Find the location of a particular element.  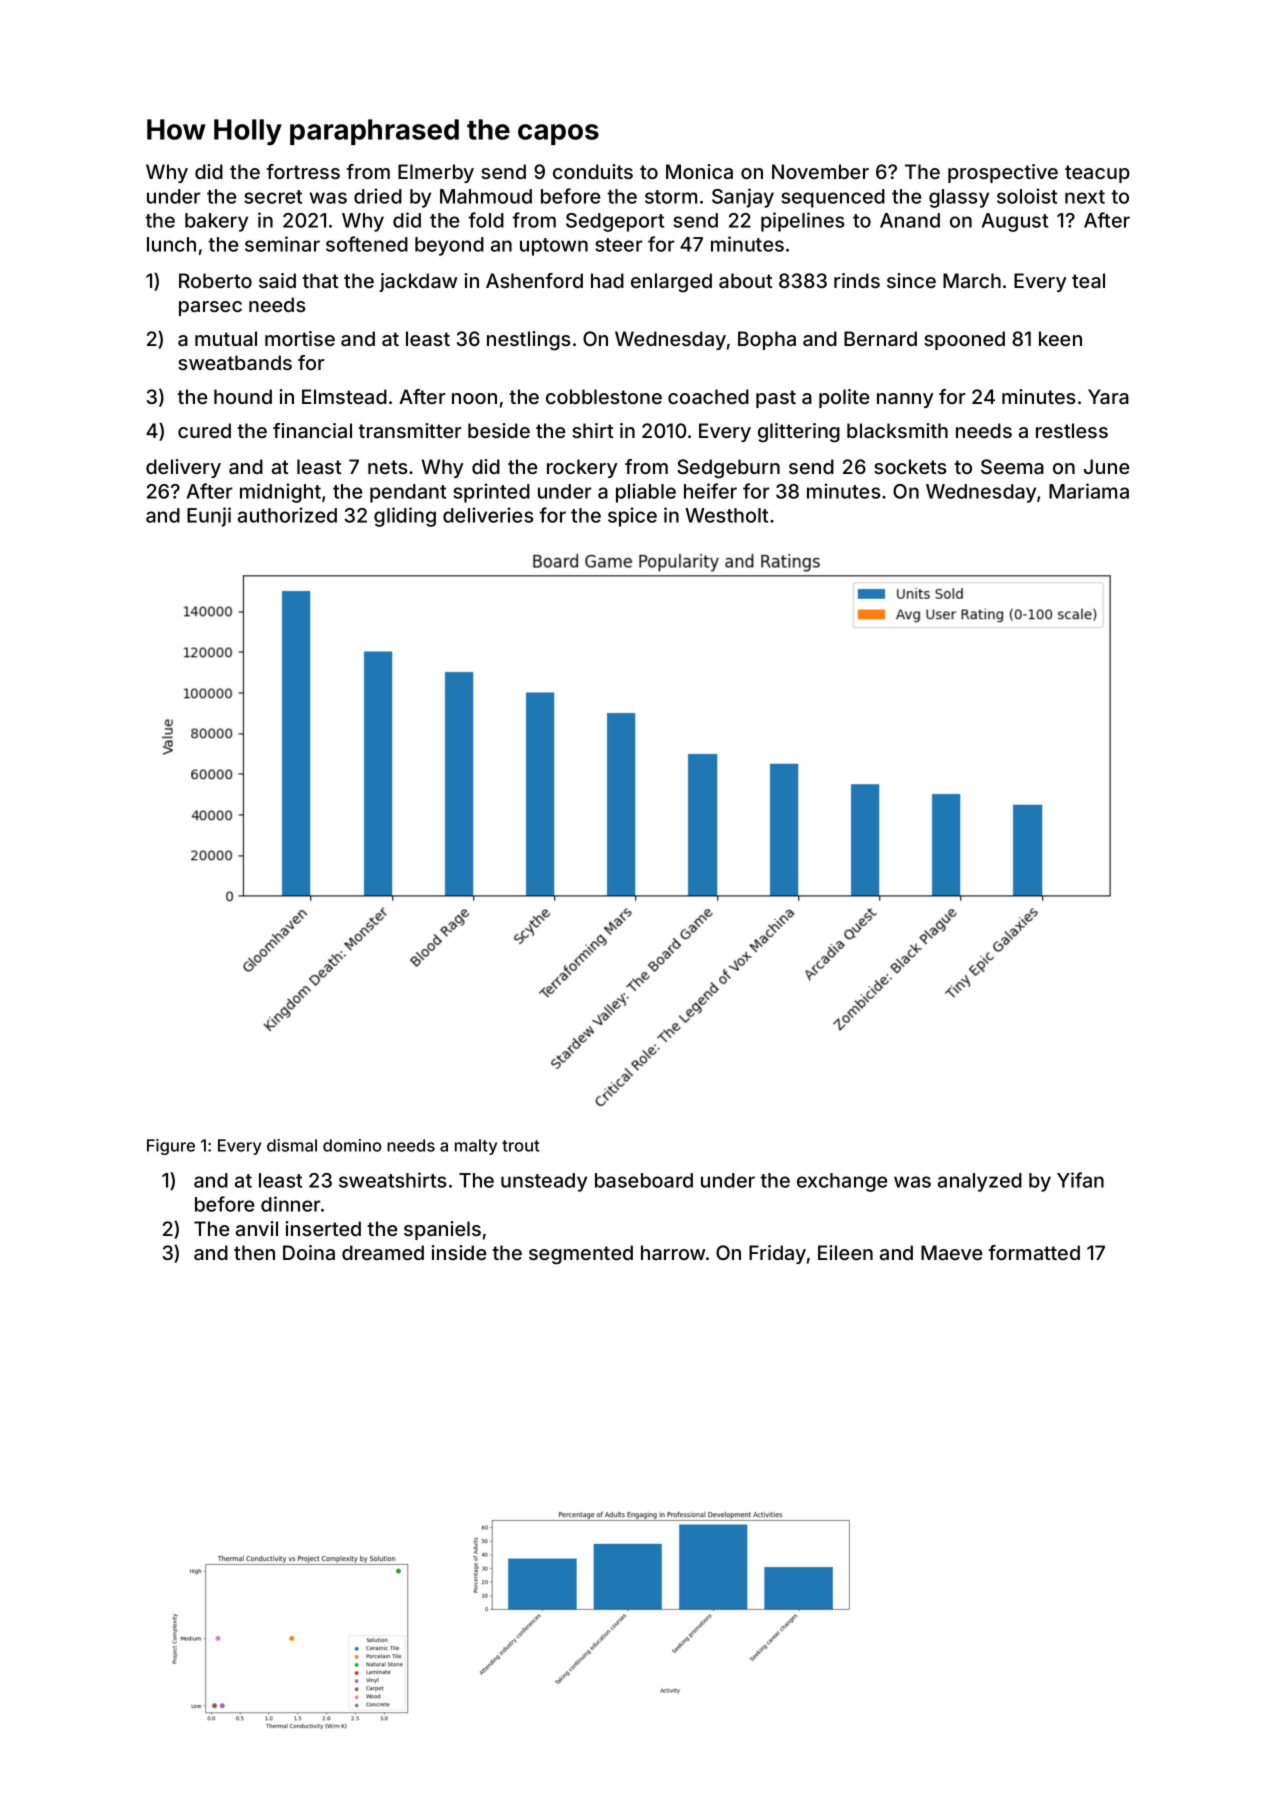

Yifan is located at coordinates (1080, 1180).
